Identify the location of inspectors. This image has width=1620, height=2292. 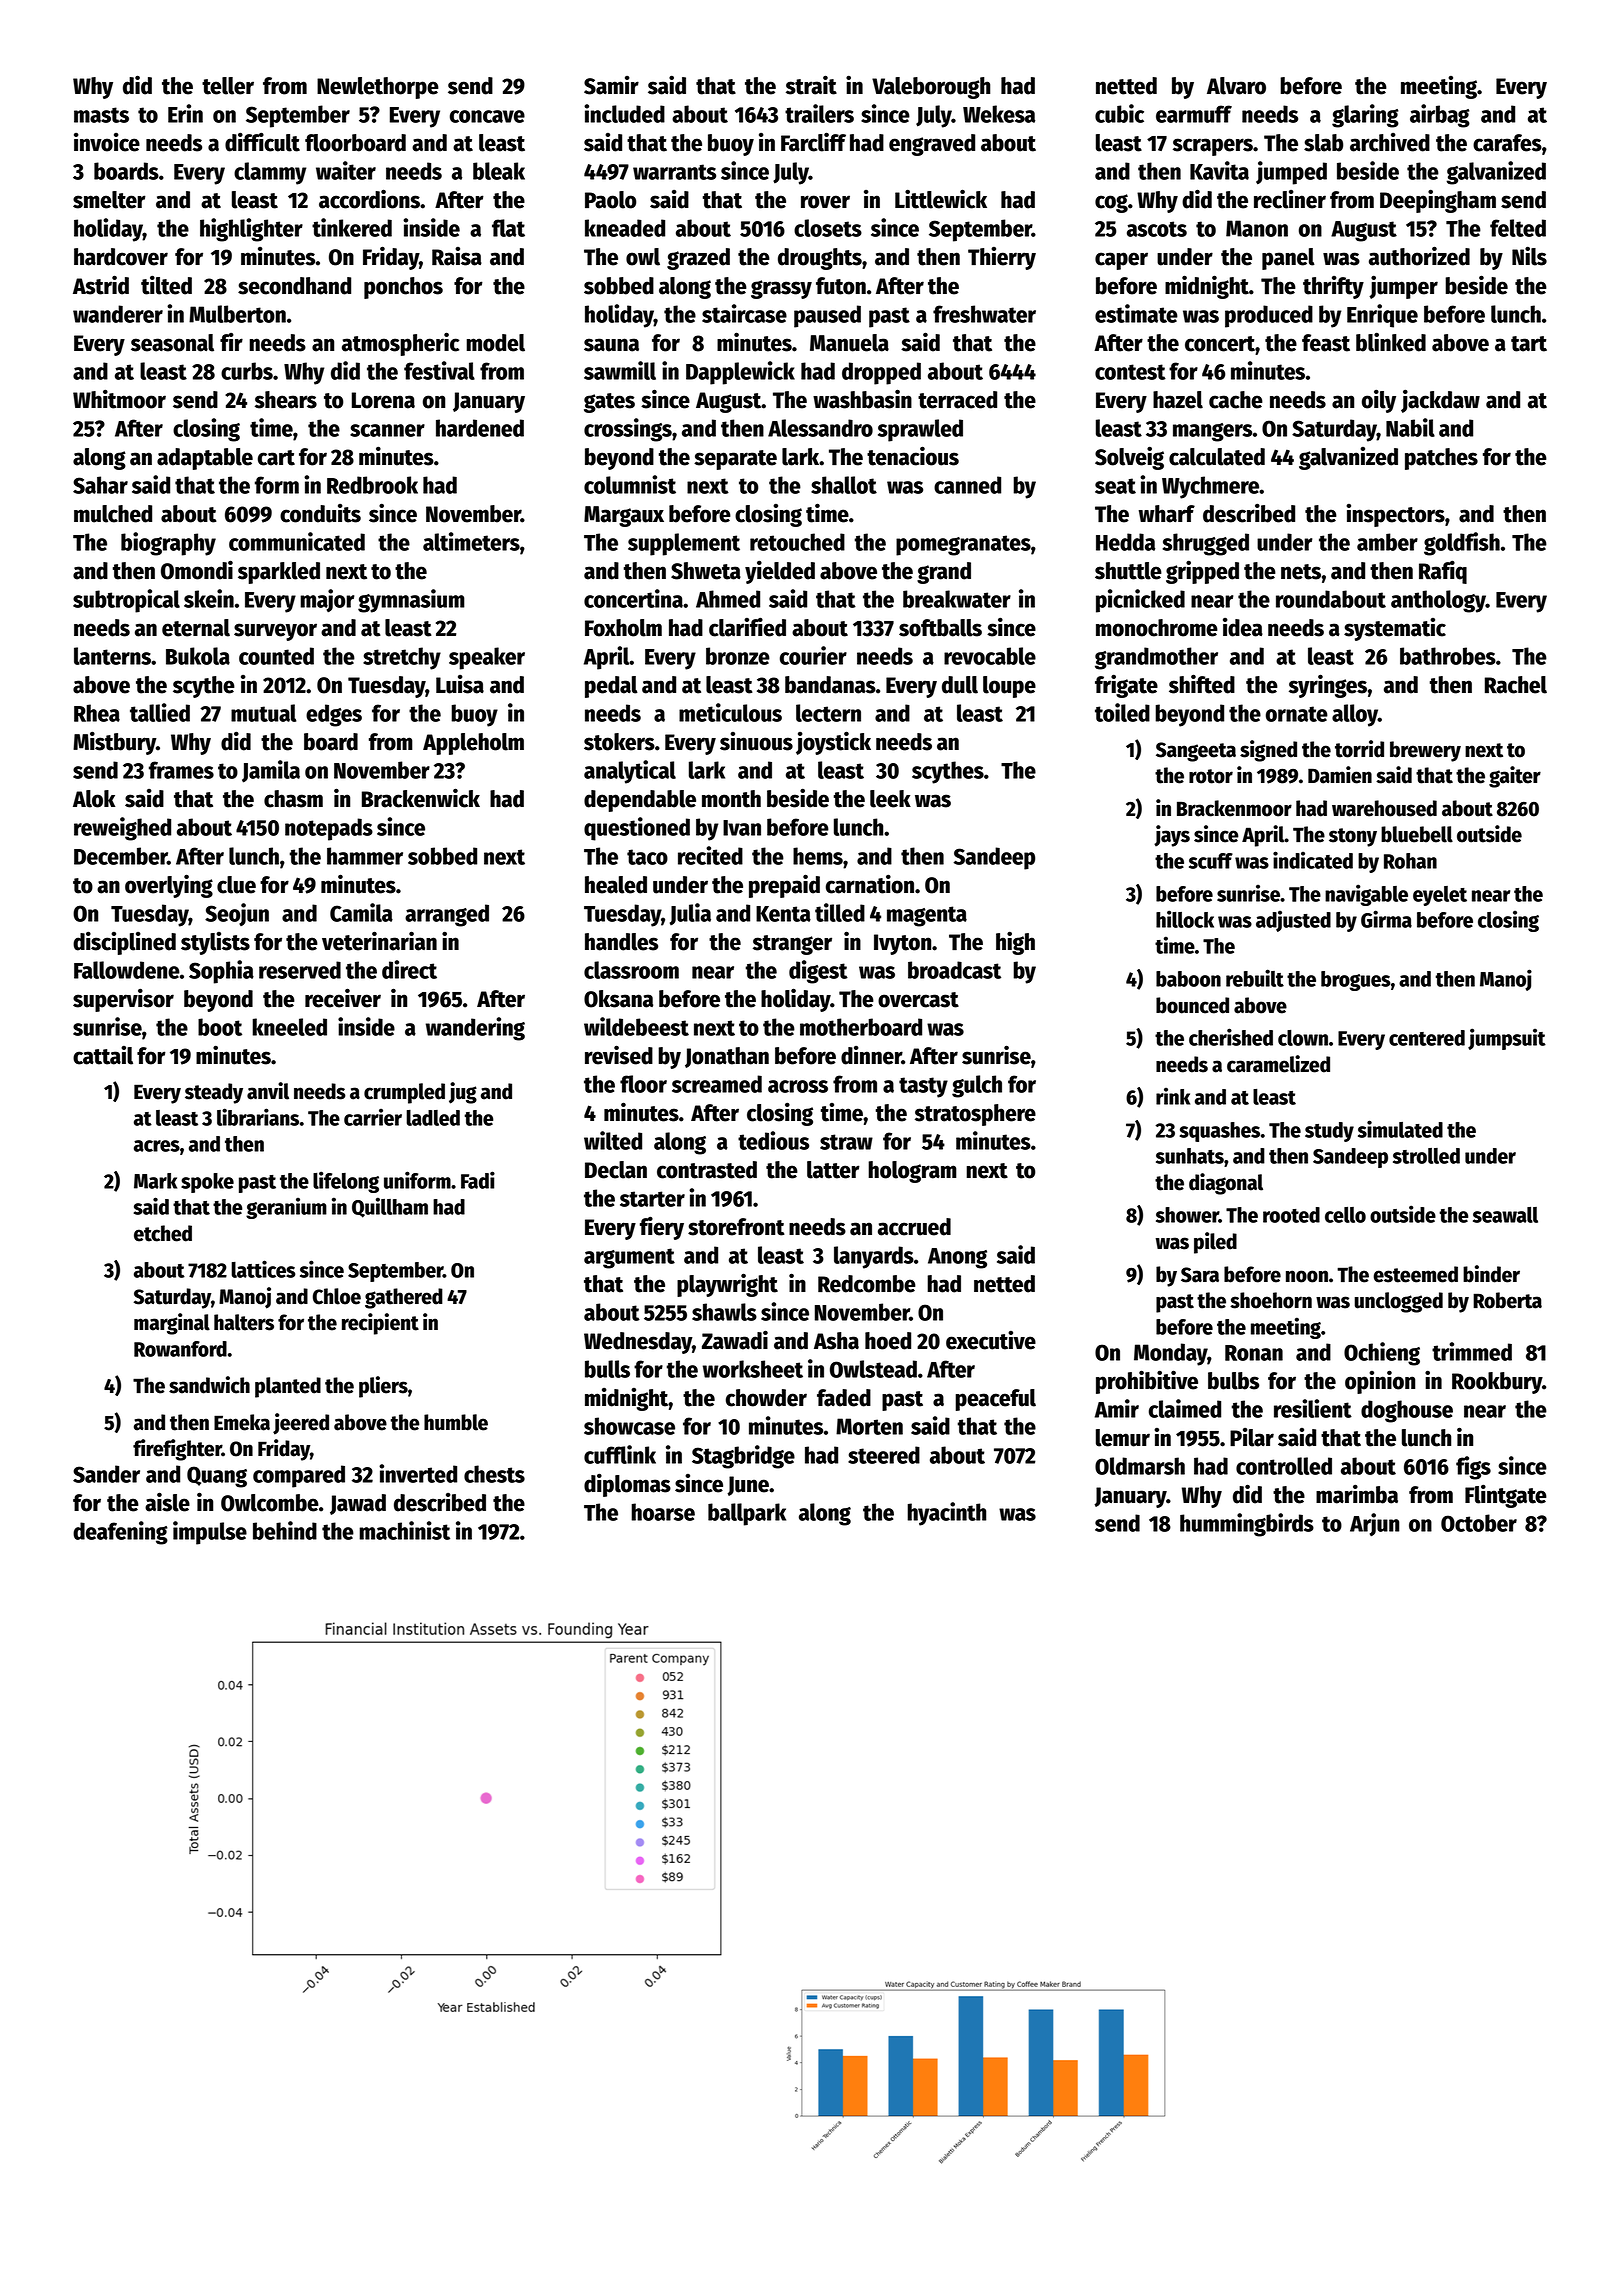
(1395, 515).
